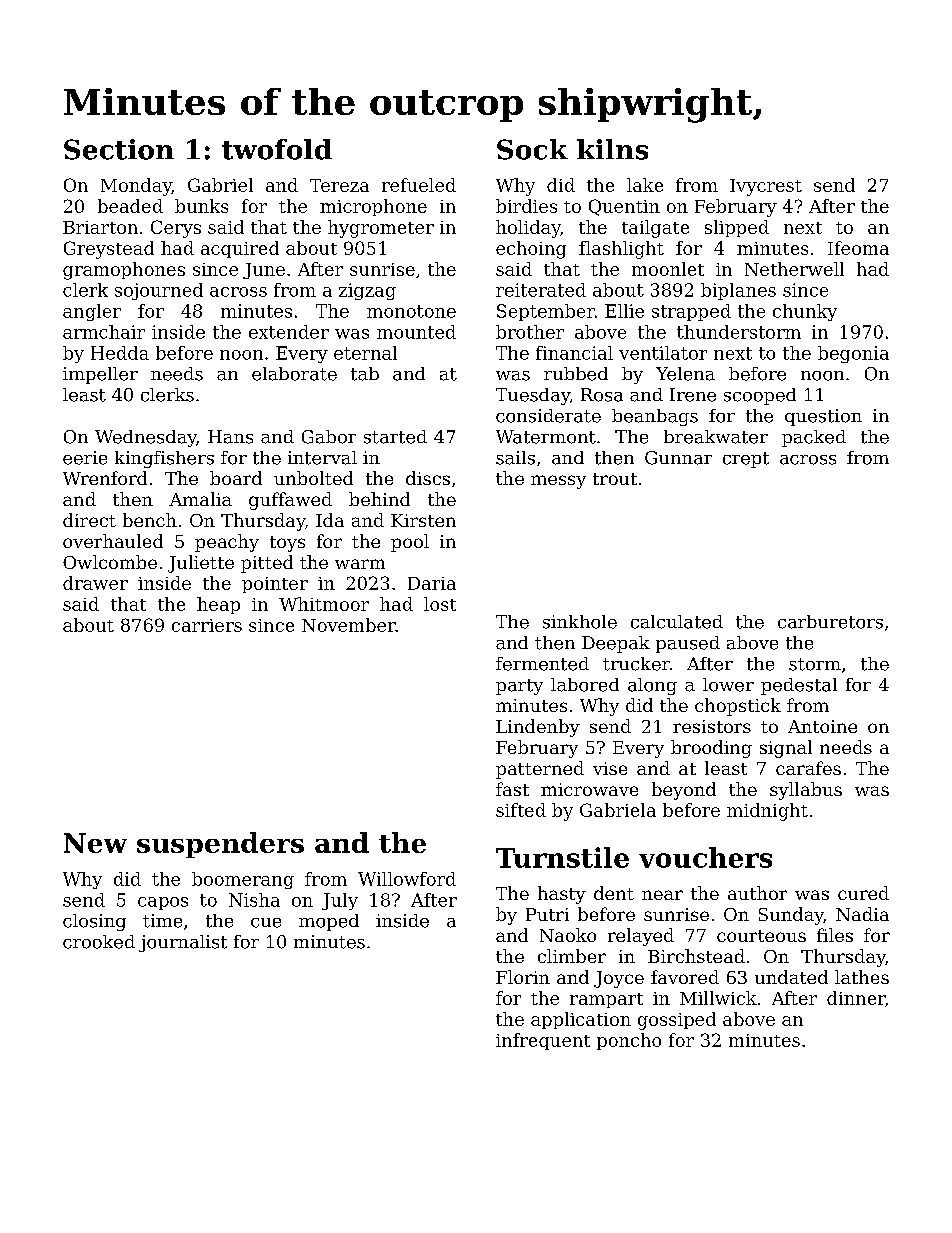 This screenshot has height=1233, width=952. What do you see at coordinates (538, 728) in the screenshot?
I see `Lindenby` at bounding box center [538, 728].
